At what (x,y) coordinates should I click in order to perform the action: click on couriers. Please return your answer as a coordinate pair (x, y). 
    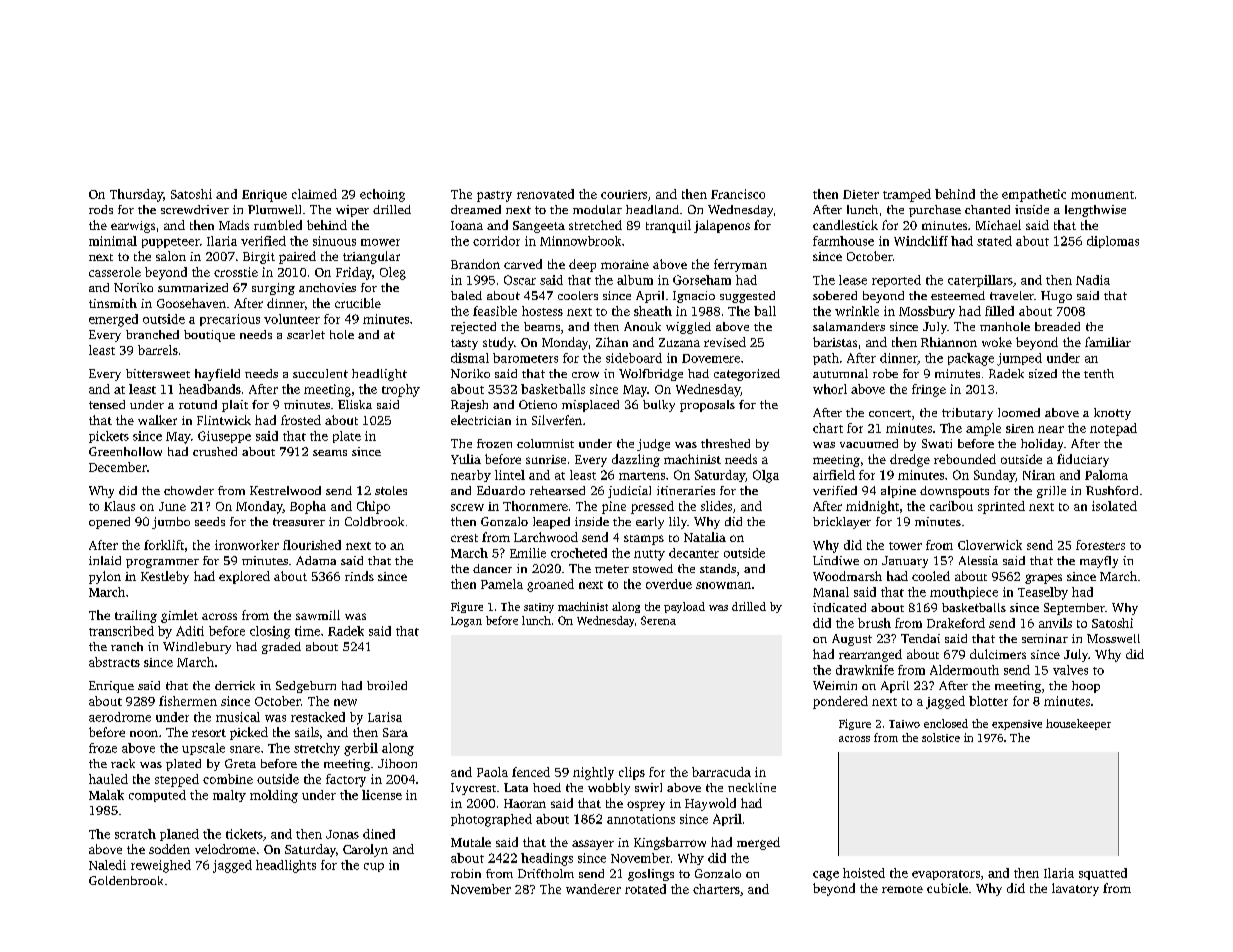
    Looking at the image, I should click on (624, 194).
